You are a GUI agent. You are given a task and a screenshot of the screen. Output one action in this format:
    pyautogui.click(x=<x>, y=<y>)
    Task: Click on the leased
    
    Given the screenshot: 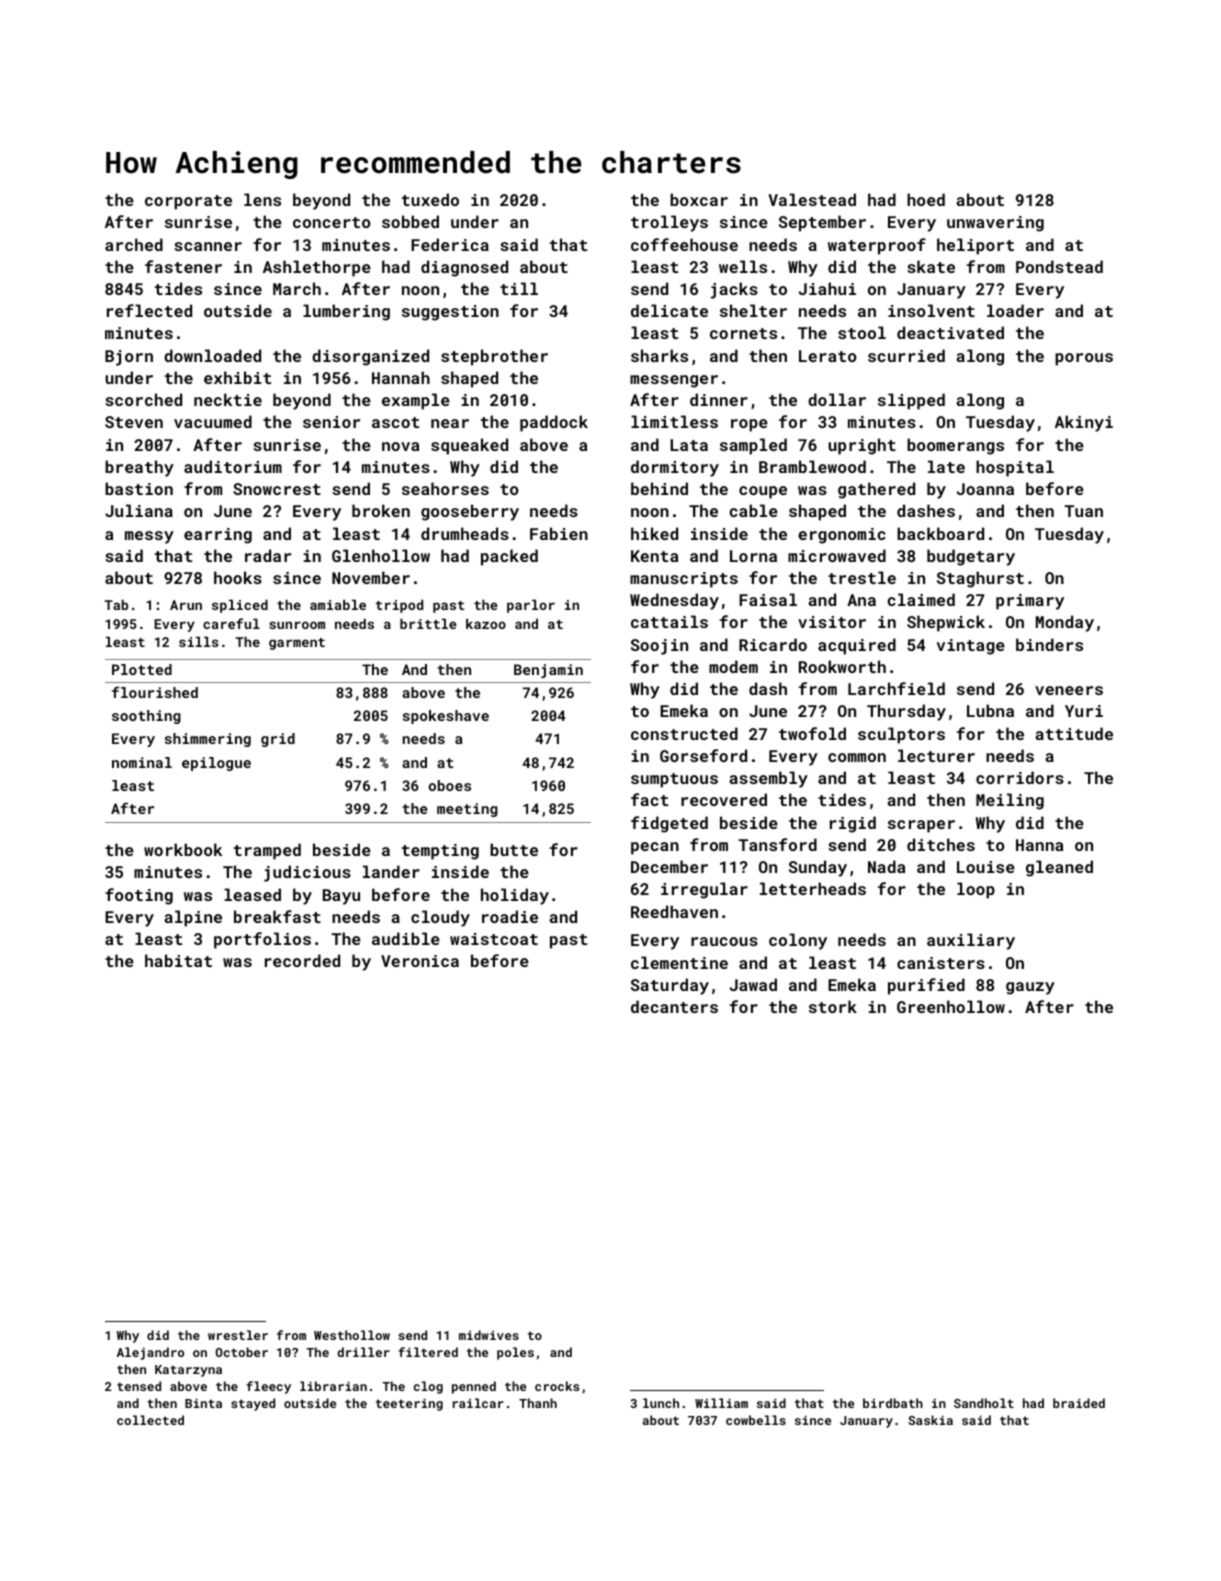 What is the action you would take?
    pyautogui.click(x=252, y=894)
